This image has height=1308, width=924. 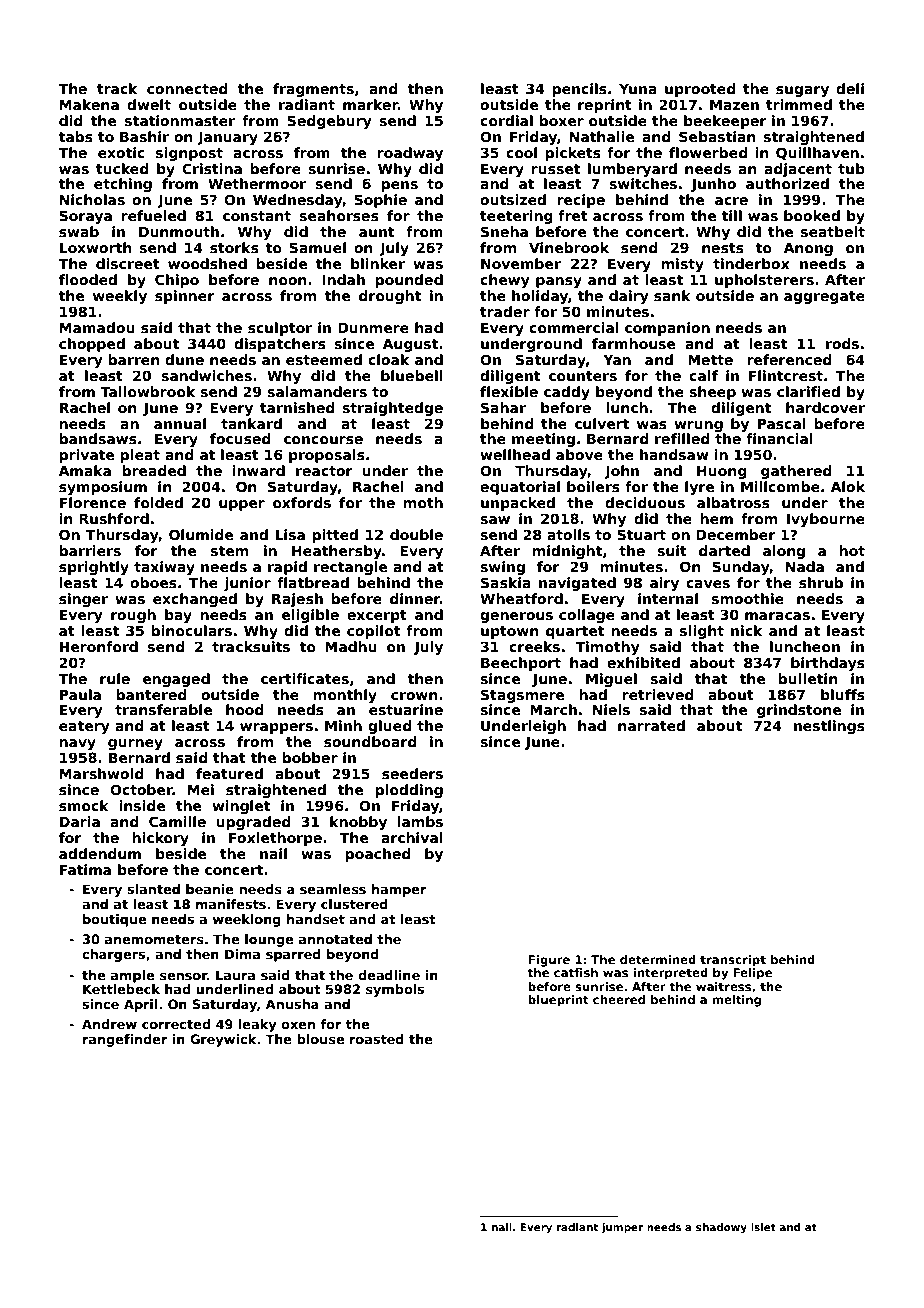 What do you see at coordinates (389, 975) in the image?
I see `deadline` at bounding box center [389, 975].
